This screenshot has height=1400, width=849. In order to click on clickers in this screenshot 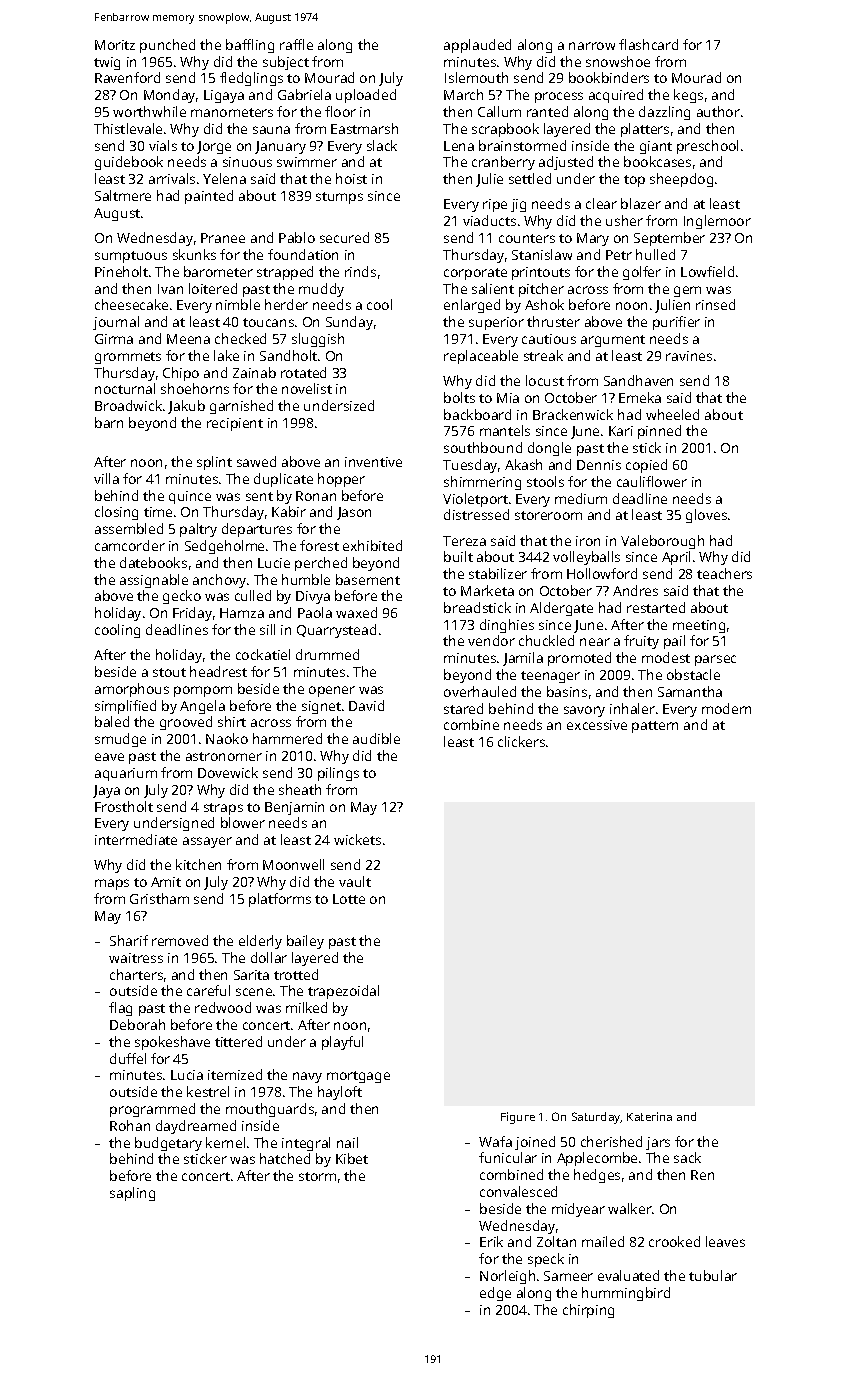, I will do `click(521, 741)`.
